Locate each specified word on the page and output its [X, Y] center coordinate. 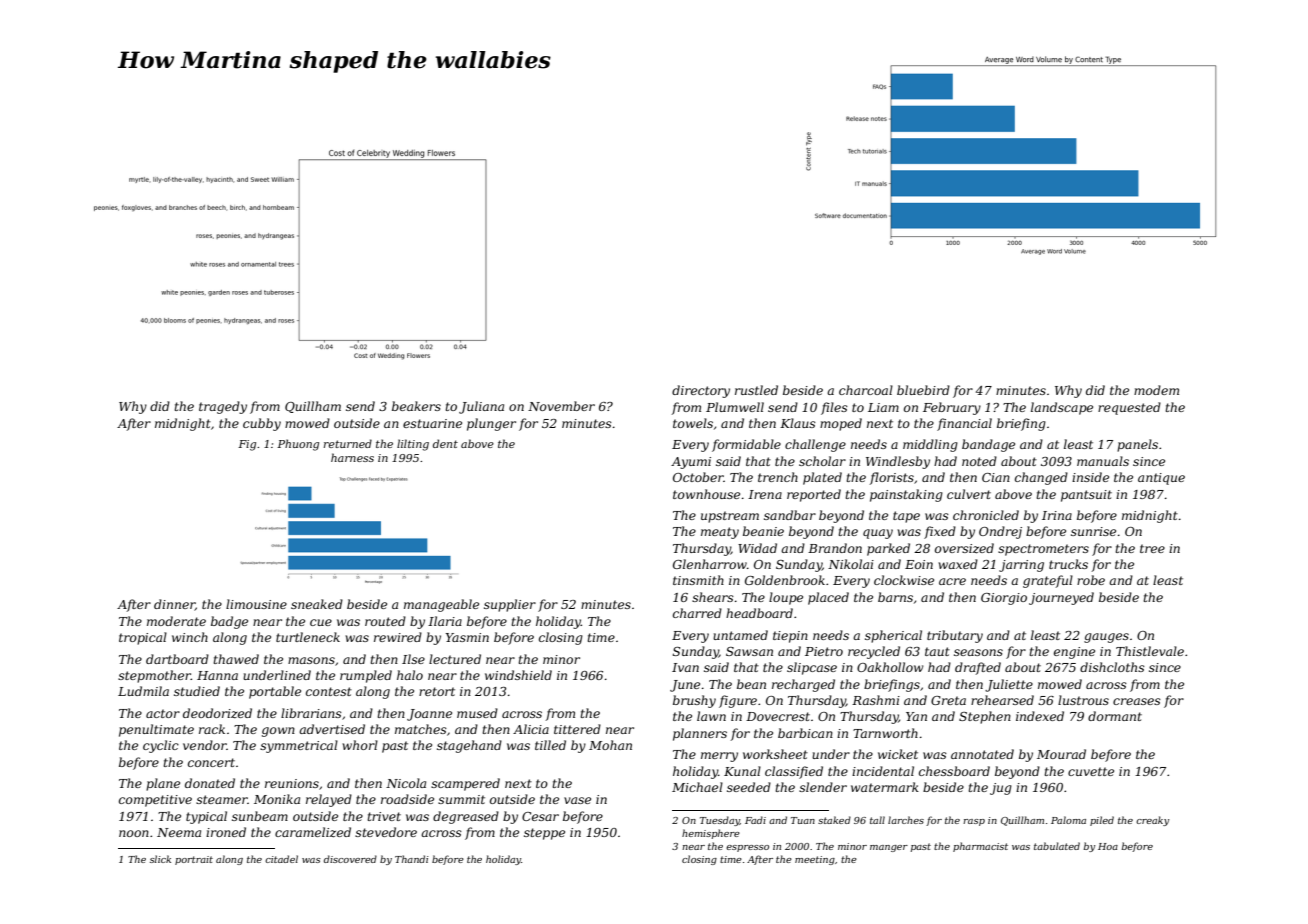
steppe [544, 834]
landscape [1062, 408]
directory [701, 391]
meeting [815, 860]
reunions [292, 783]
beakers [416, 406]
